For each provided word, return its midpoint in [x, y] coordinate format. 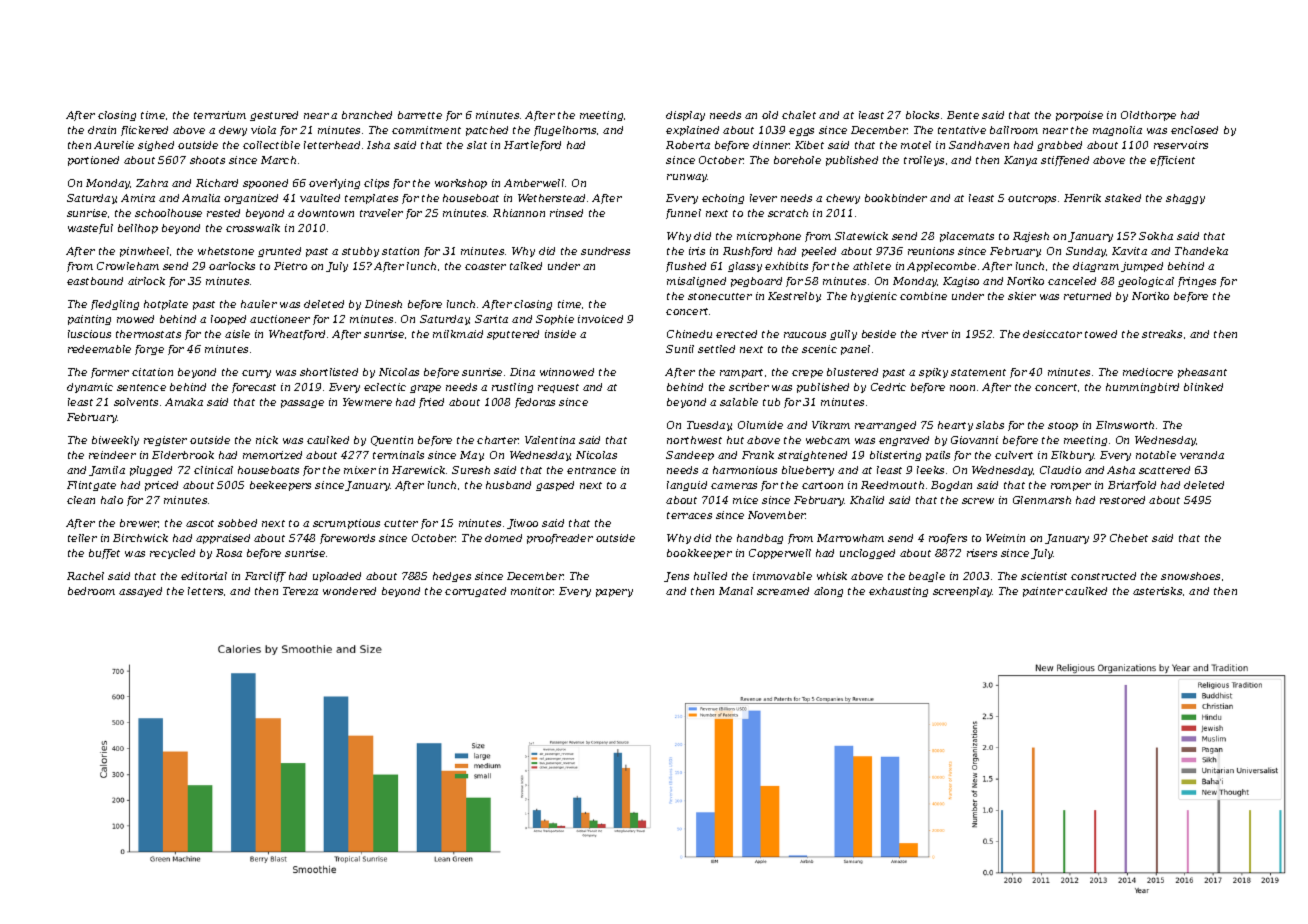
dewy [233, 131]
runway [687, 178]
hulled [710, 576]
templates [371, 199]
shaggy [1185, 199]
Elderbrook [183, 455]
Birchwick [140, 538]
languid [687, 486]
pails [938, 456]
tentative [962, 130]
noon [962, 388]
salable [739, 402]
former [110, 373]
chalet [799, 115]
